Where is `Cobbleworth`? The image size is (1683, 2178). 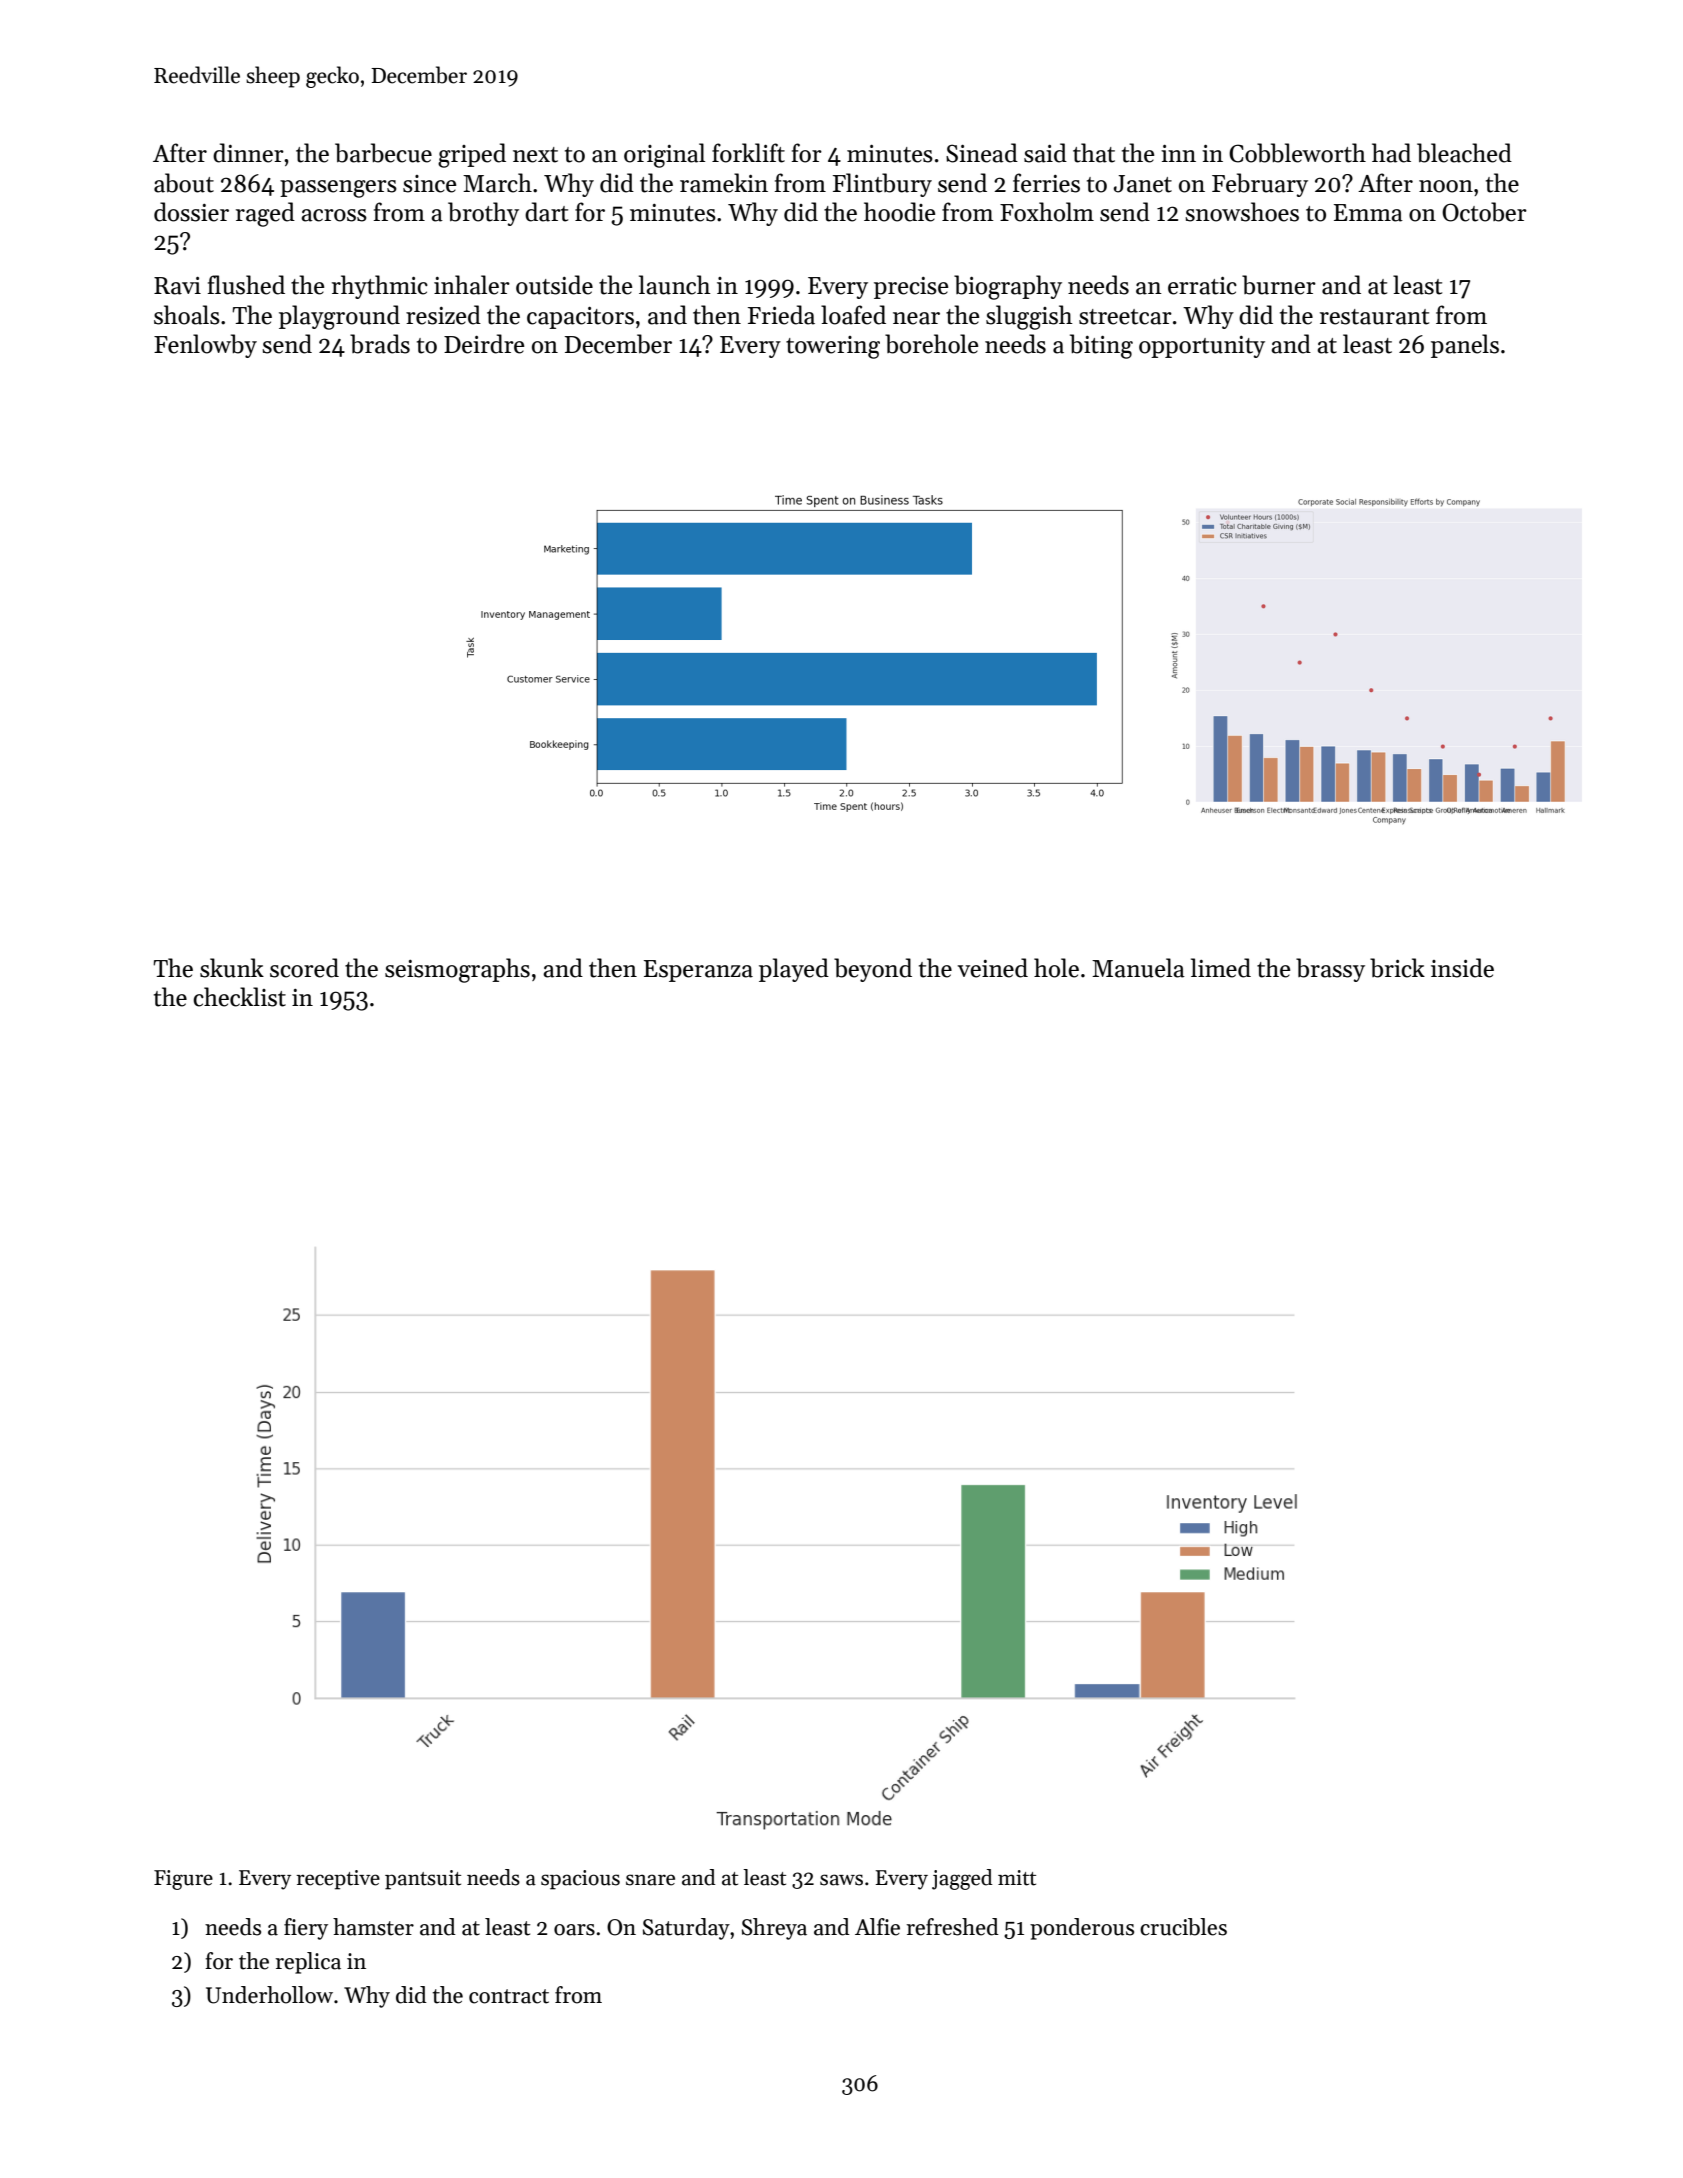 Cobbleworth is located at coordinates (1297, 153).
